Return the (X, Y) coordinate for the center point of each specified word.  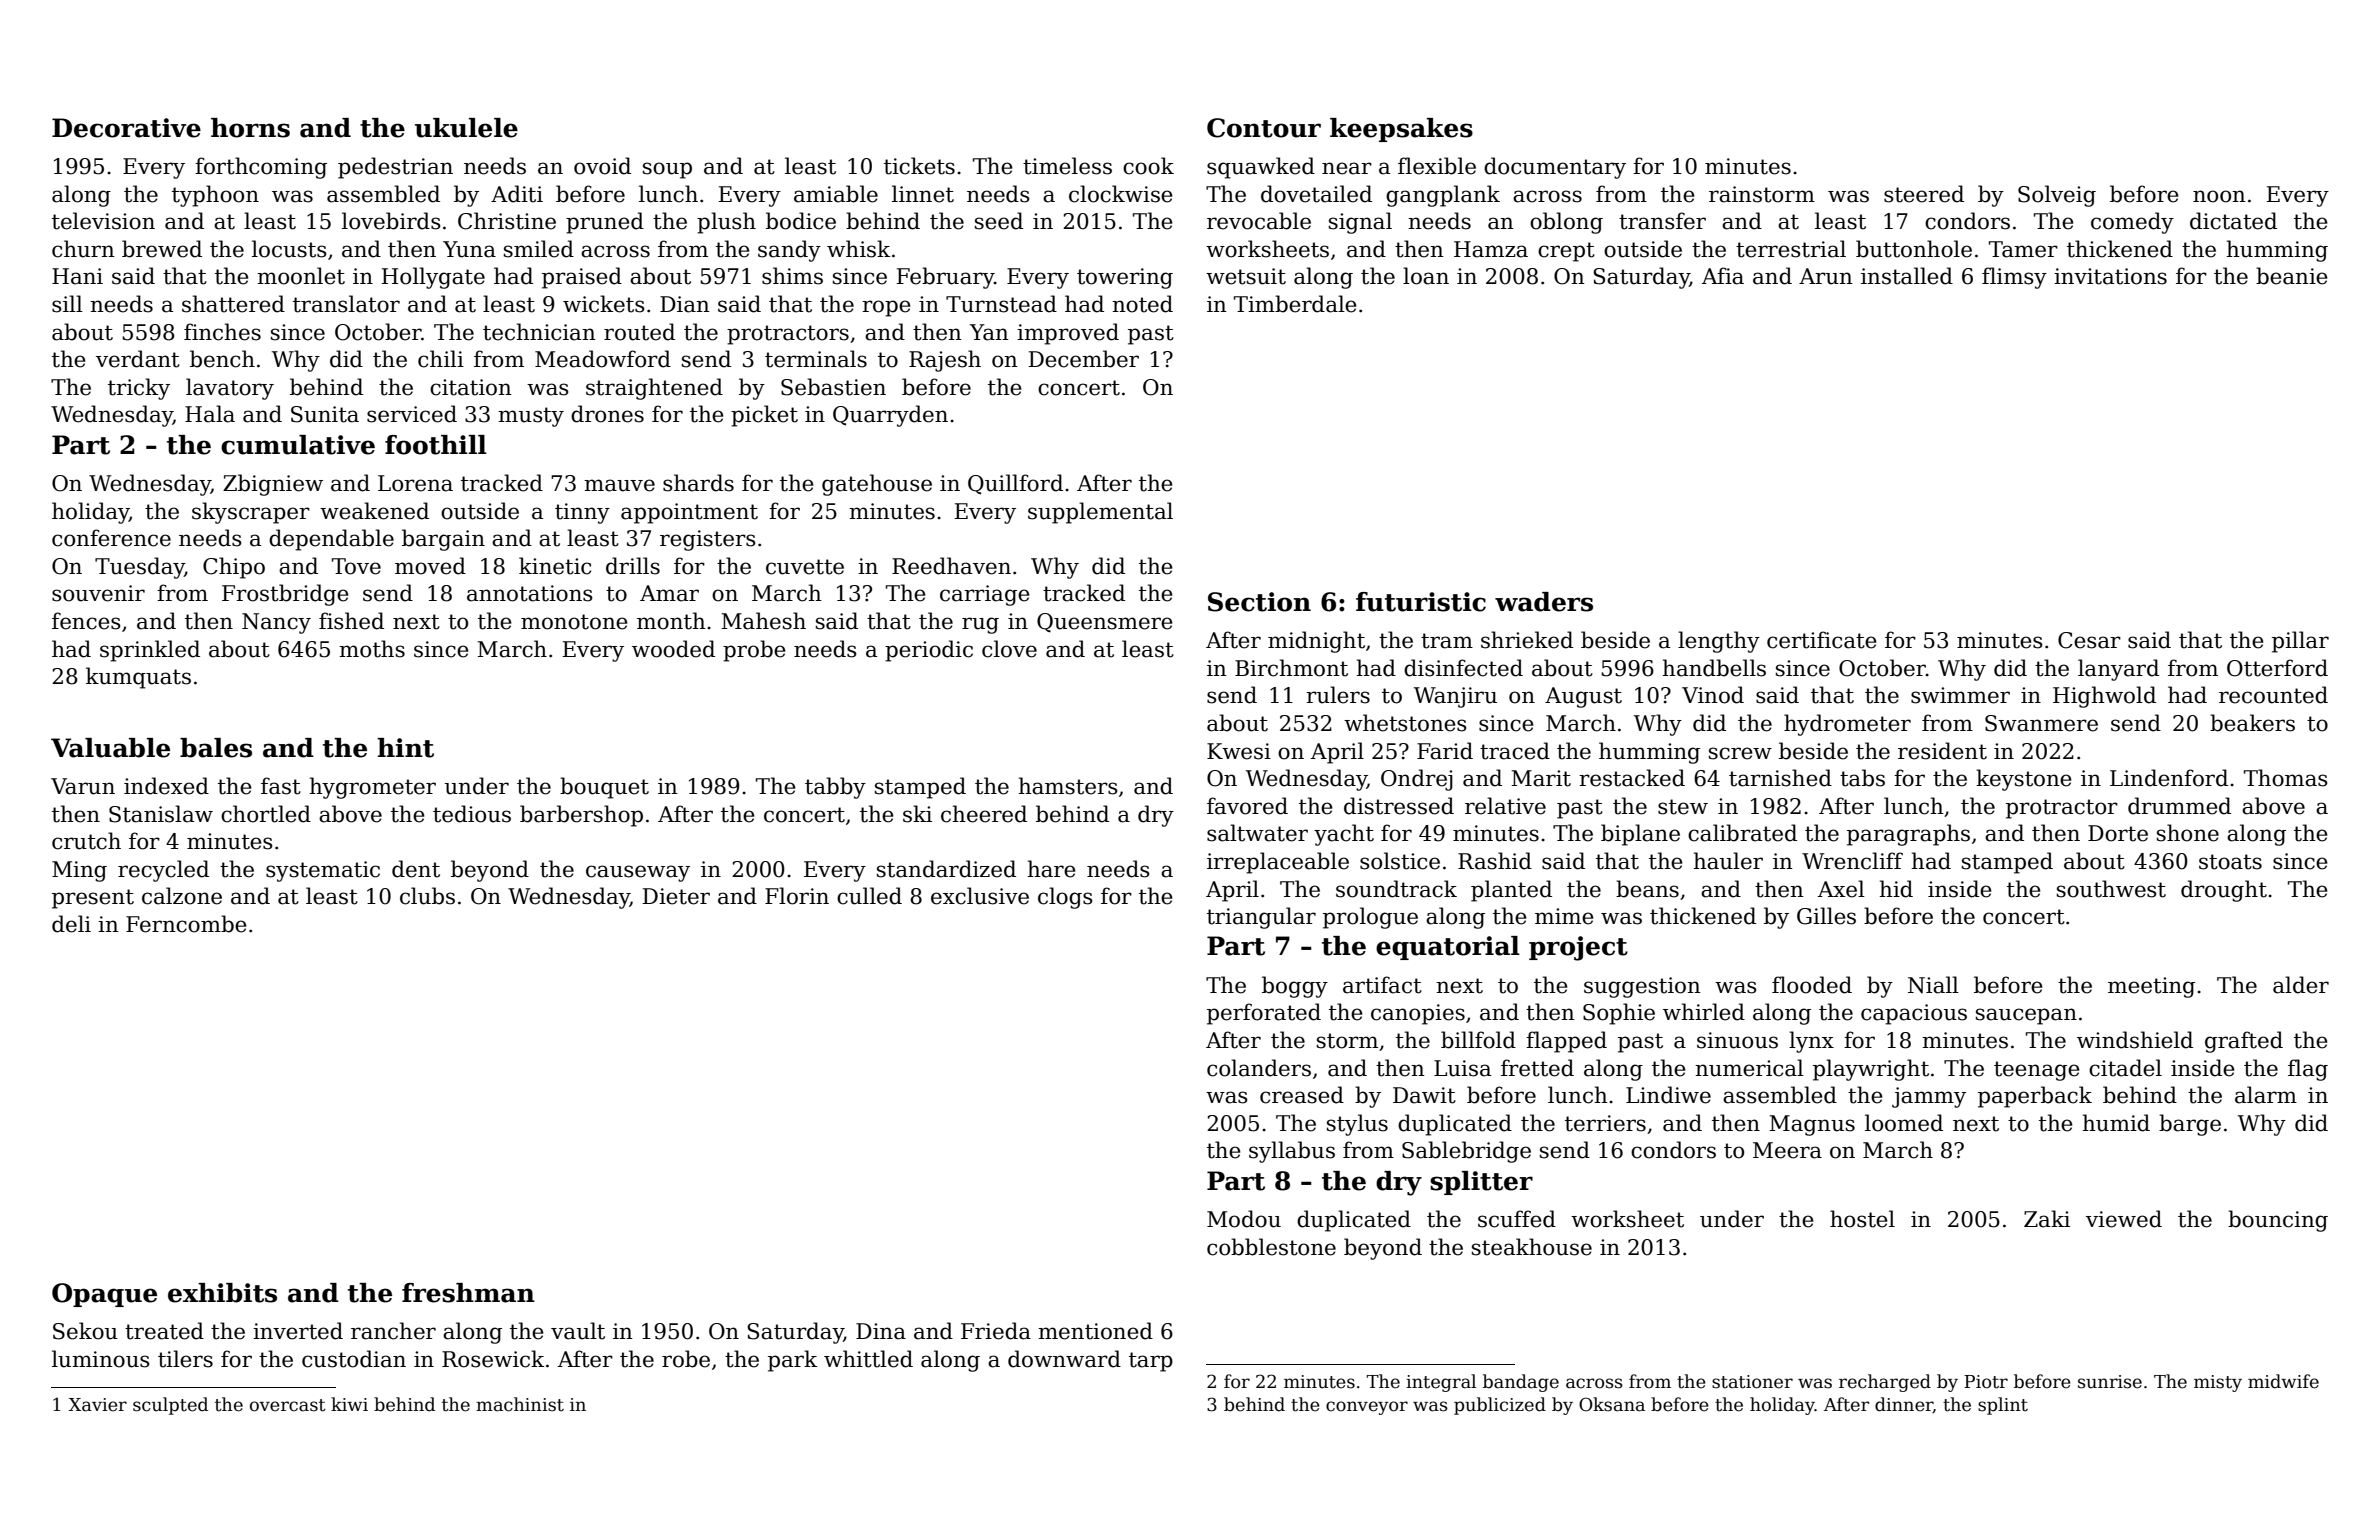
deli (71, 924)
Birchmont (1291, 668)
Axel (1841, 889)
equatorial (1448, 948)
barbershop (581, 816)
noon (2219, 196)
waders (1544, 602)
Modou (1244, 1219)
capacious (1914, 1014)
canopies (1418, 1014)
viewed (2124, 1219)
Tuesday (140, 568)
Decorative (126, 128)
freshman (468, 1293)
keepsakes (1401, 130)
